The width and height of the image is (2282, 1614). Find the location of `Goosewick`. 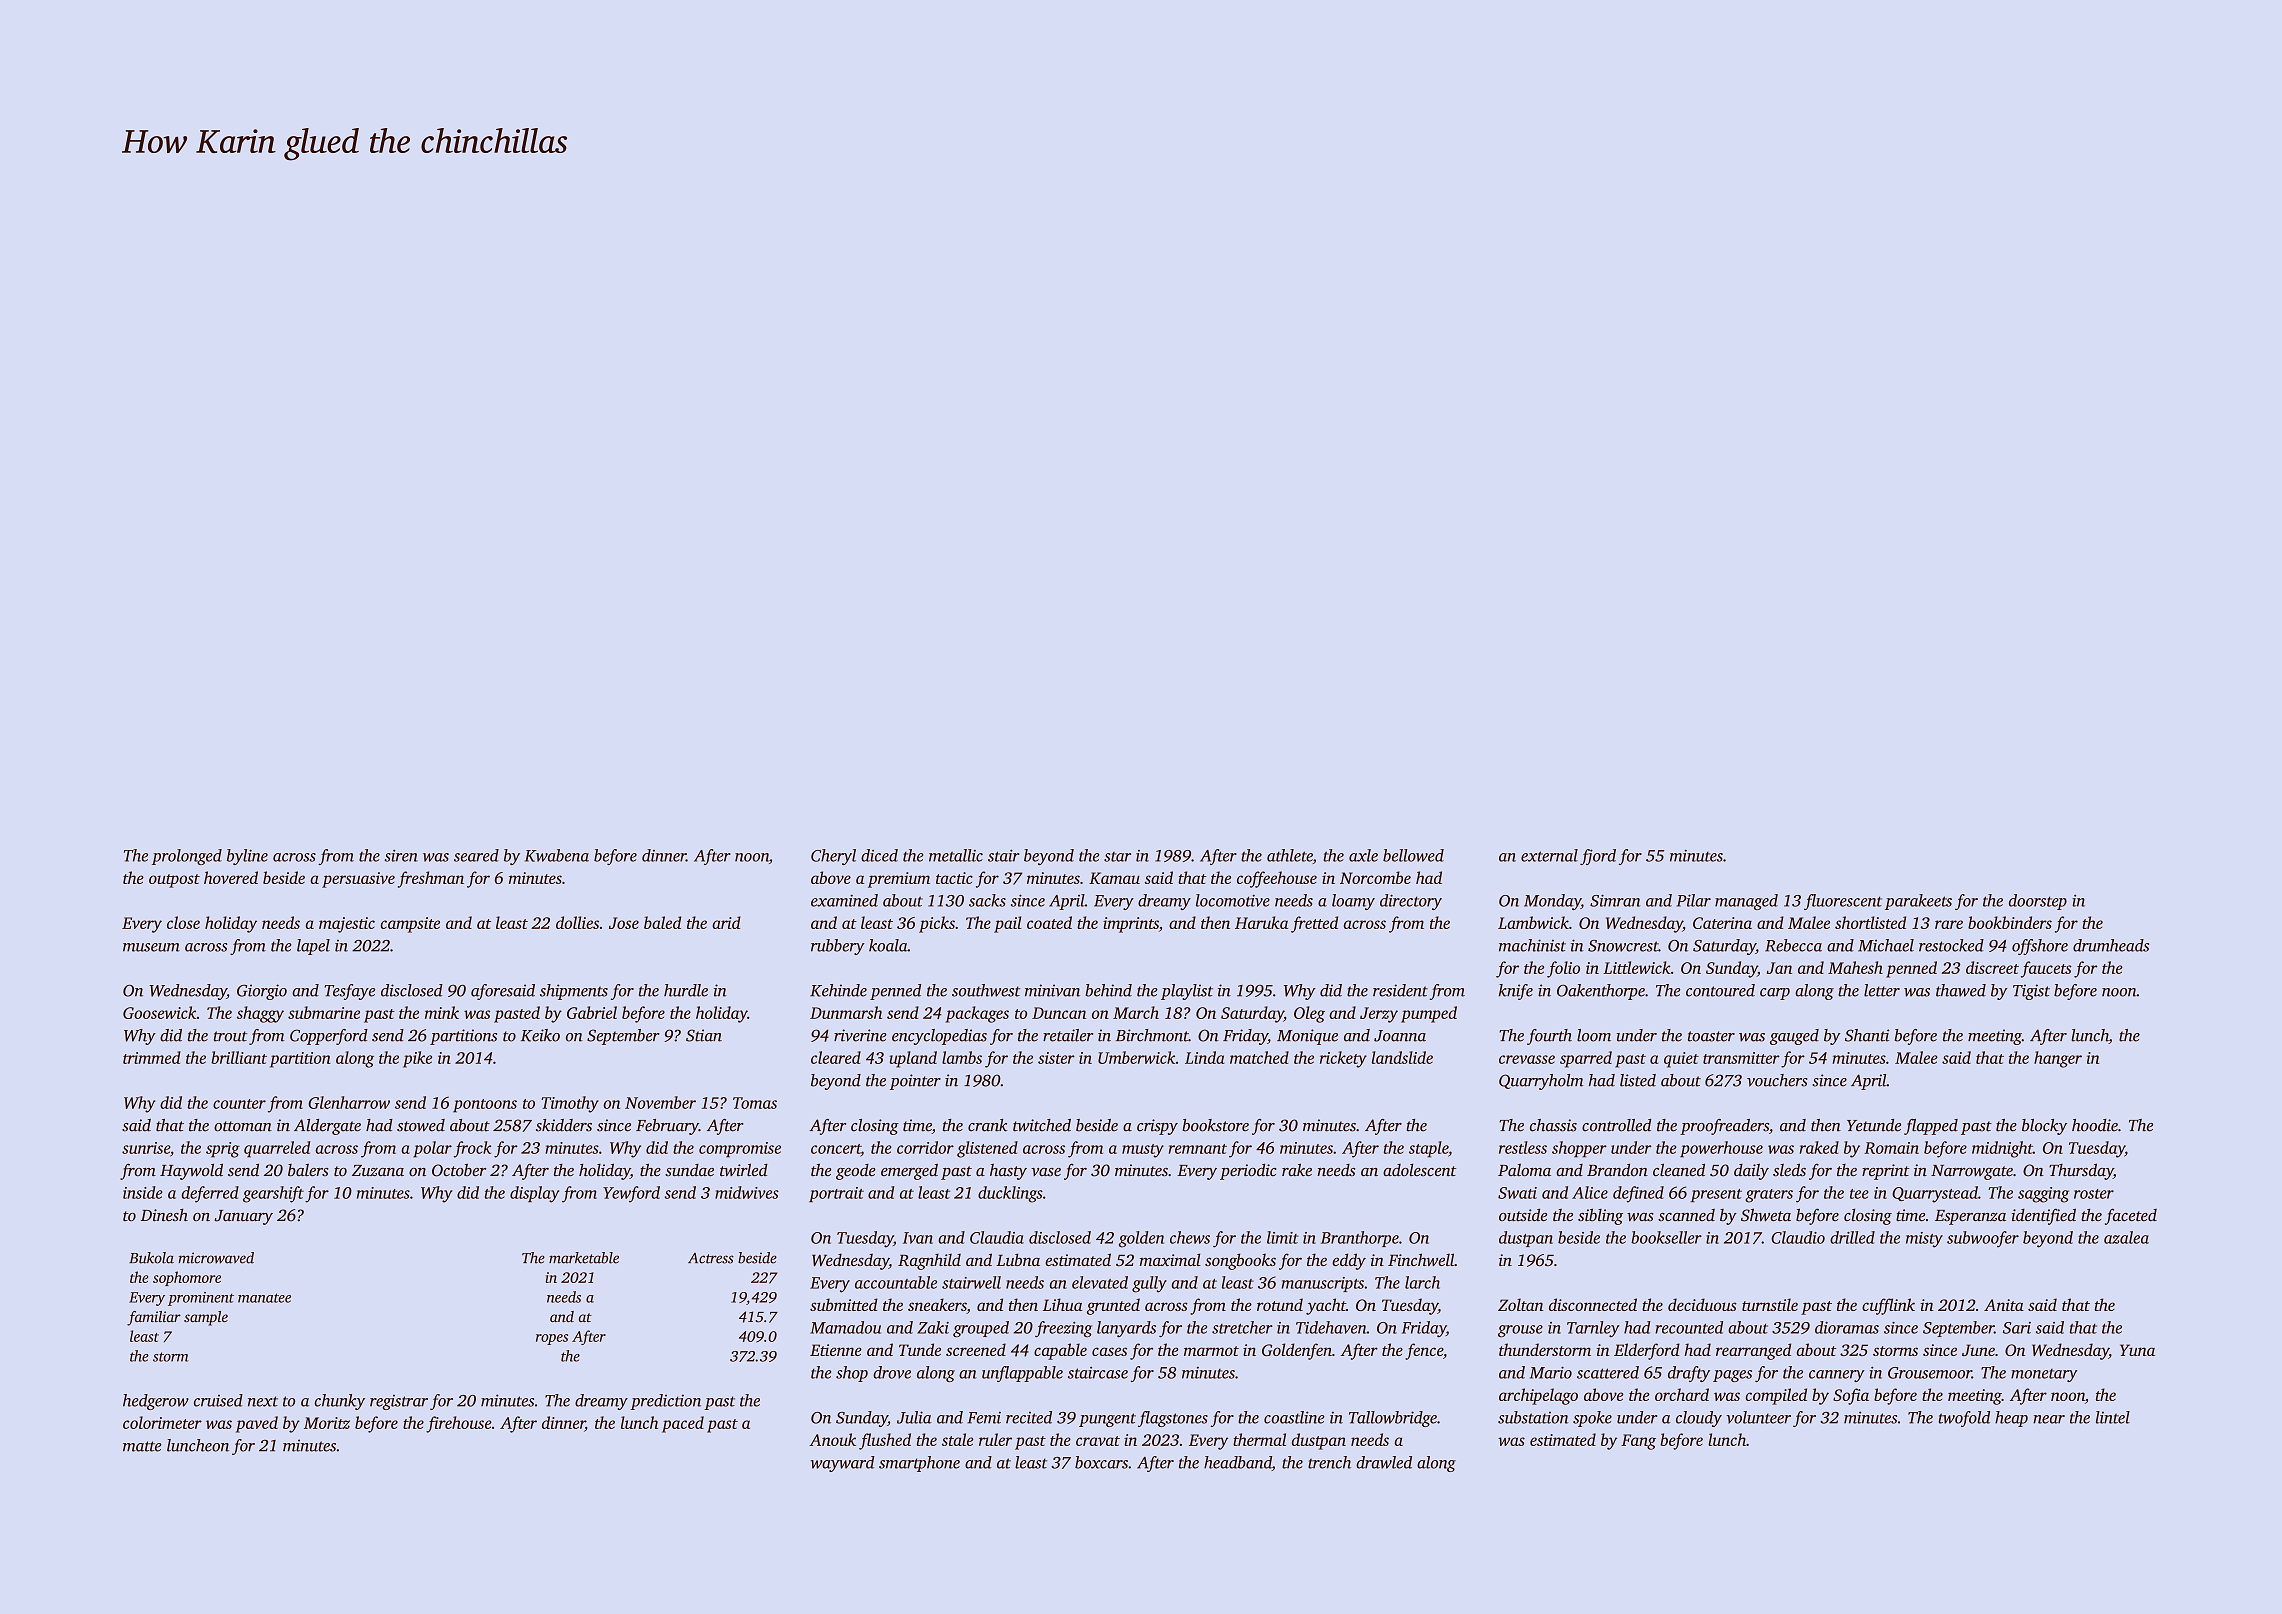

Goosewick is located at coordinates (159, 1012).
